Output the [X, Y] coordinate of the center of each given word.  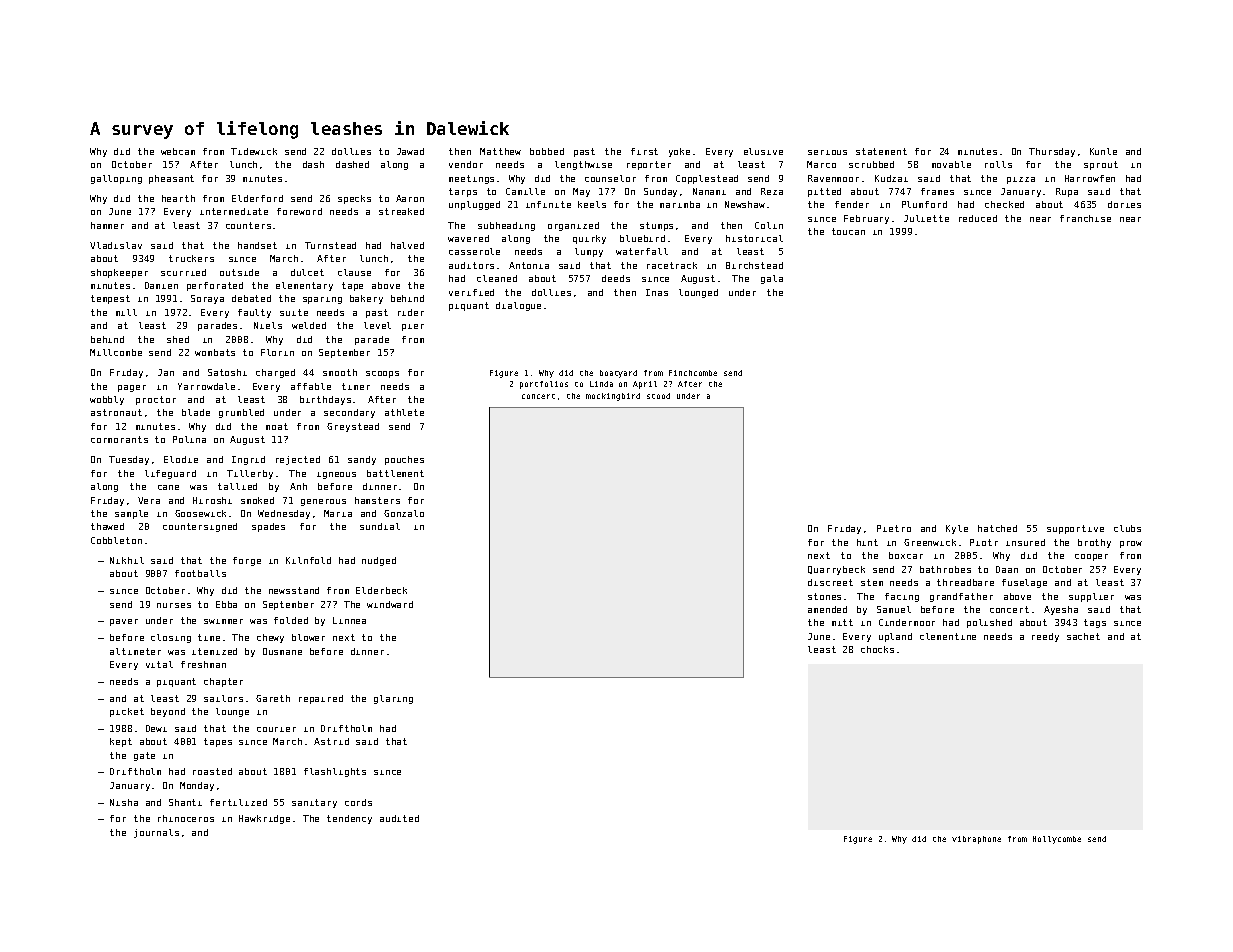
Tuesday [129, 460]
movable [951, 164]
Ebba [226, 604]
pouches [404, 460]
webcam [178, 151]
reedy [1045, 637]
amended [827, 609]
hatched [997, 528]
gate [144, 756]
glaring [393, 699]
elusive [763, 151]
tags [1095, 623]
